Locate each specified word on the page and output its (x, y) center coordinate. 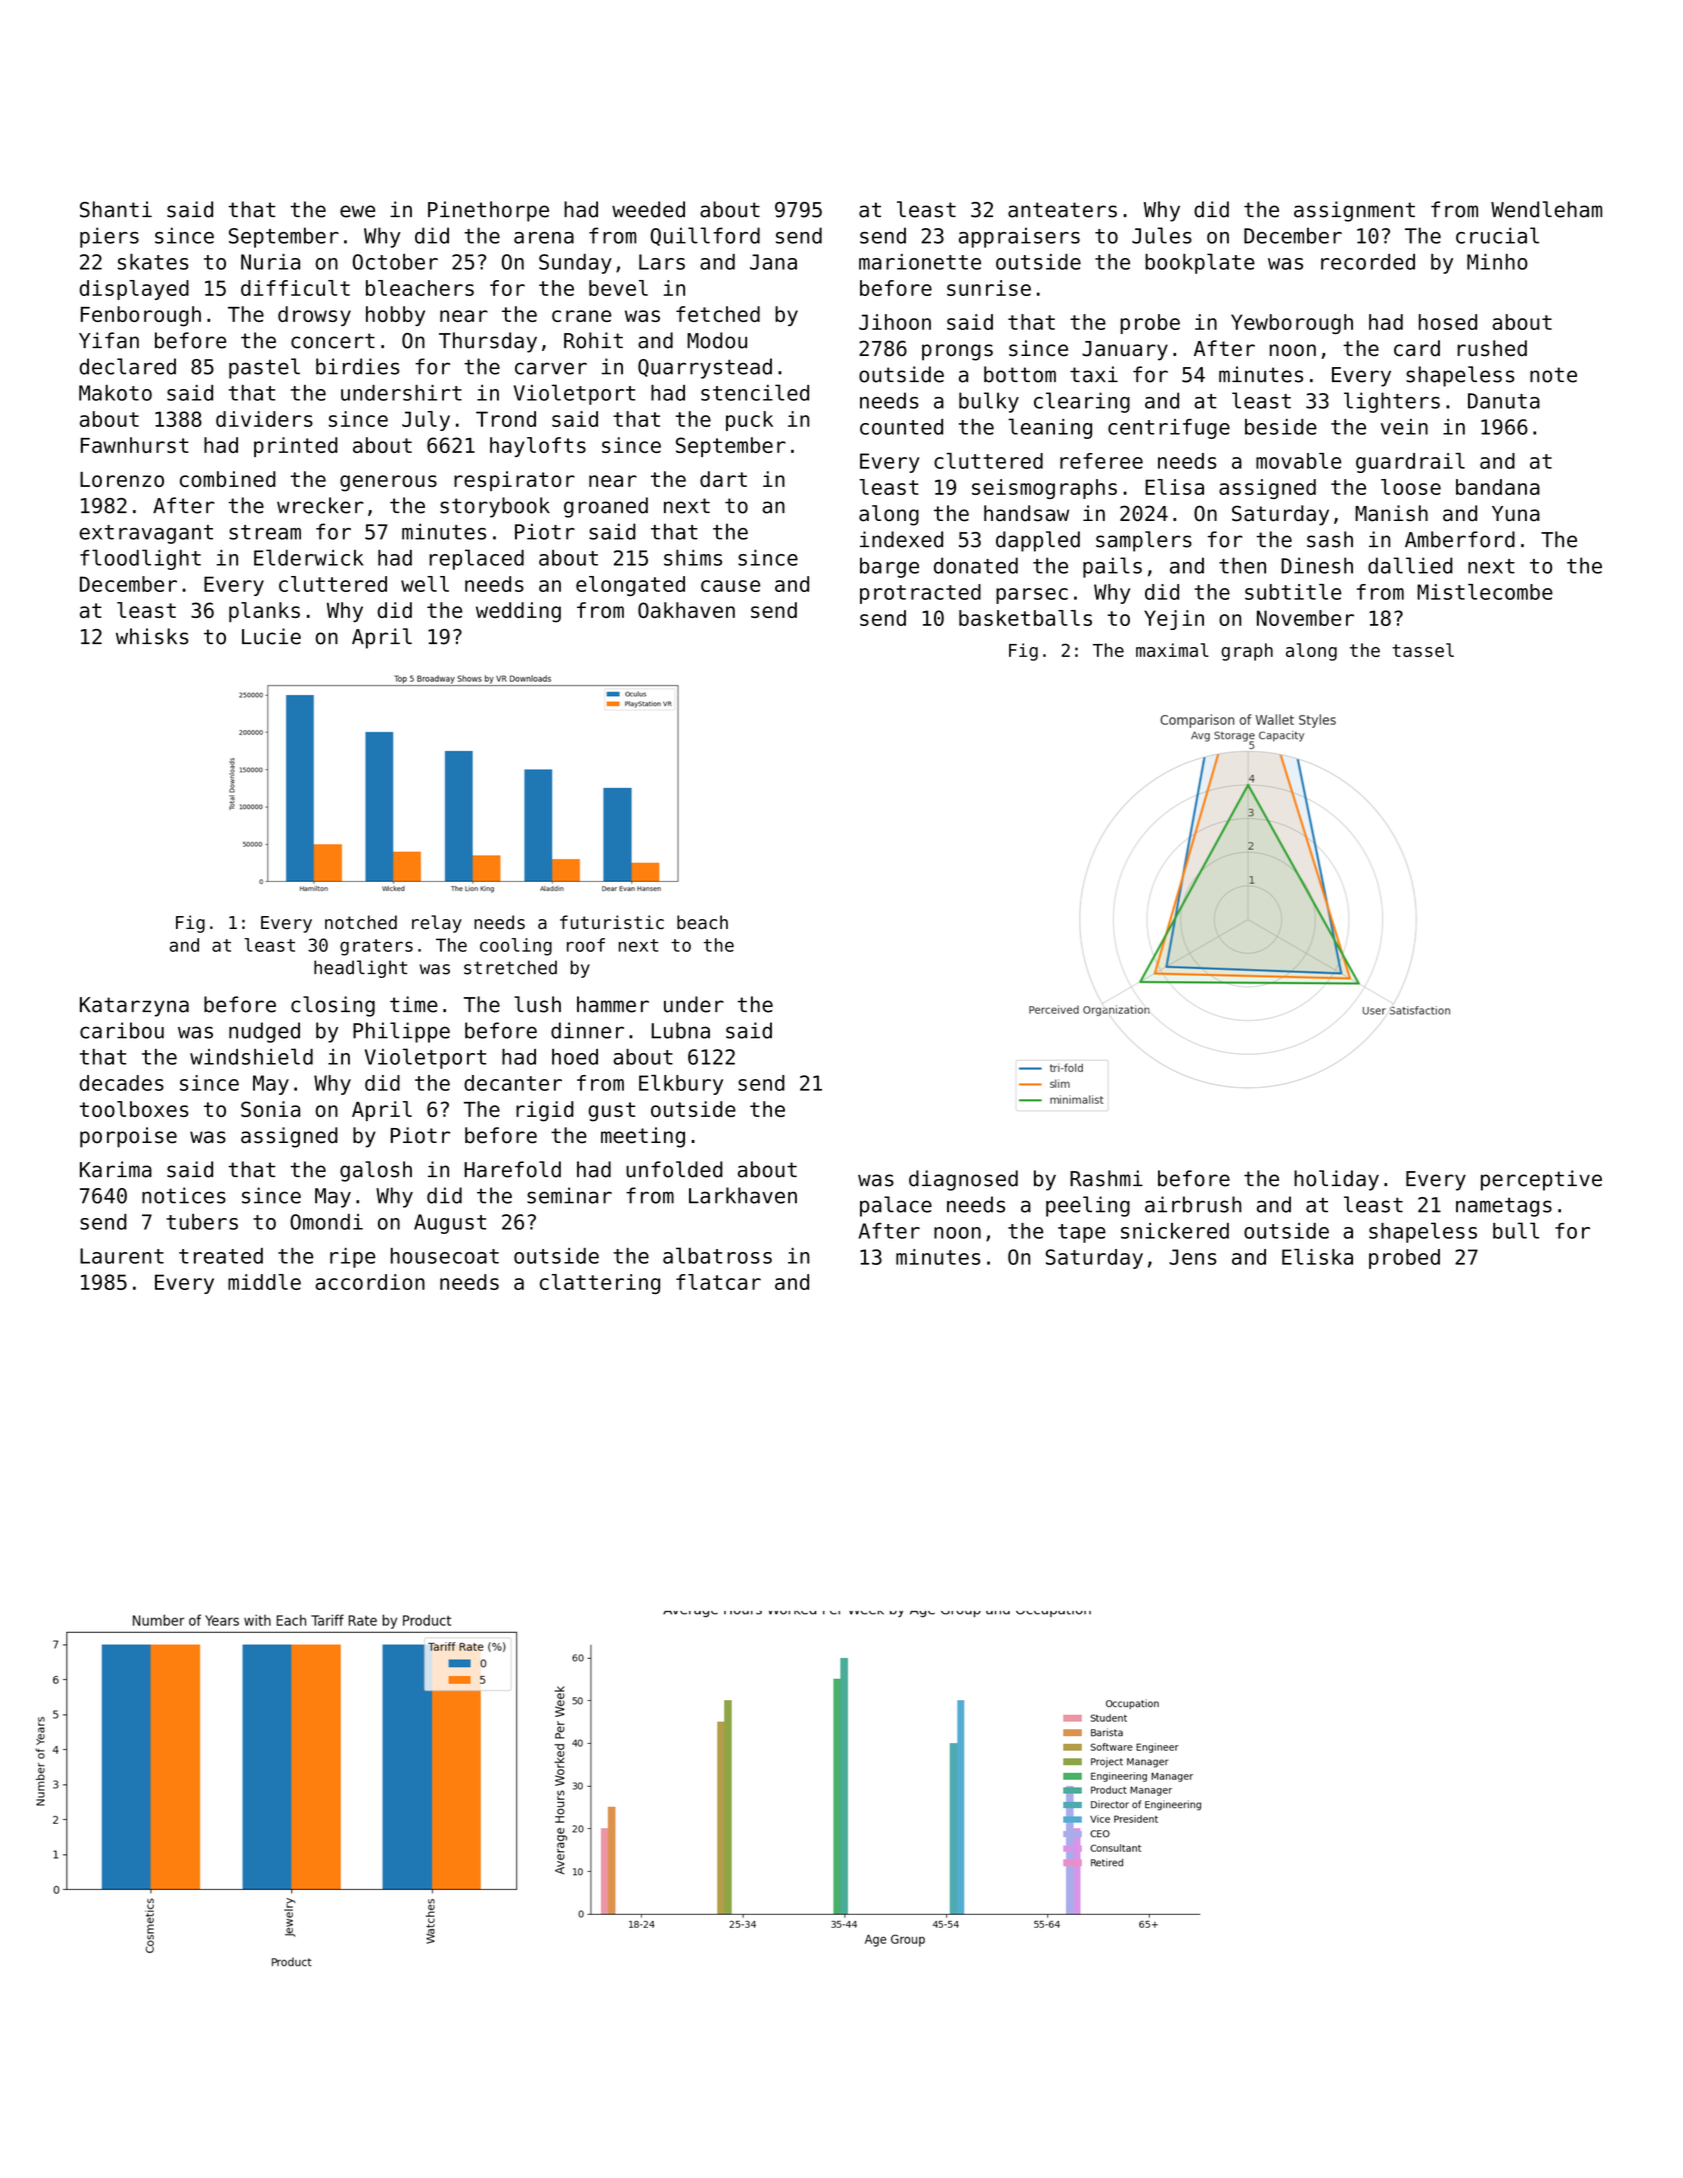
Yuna (1516, 514)
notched (361, 922)
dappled (1038, 541)
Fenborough (141, 316)
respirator (514, 481)
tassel (1423, 650)
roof (586, 945)
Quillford (705, 236)
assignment (1354, 211)
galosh (376, 1171)
